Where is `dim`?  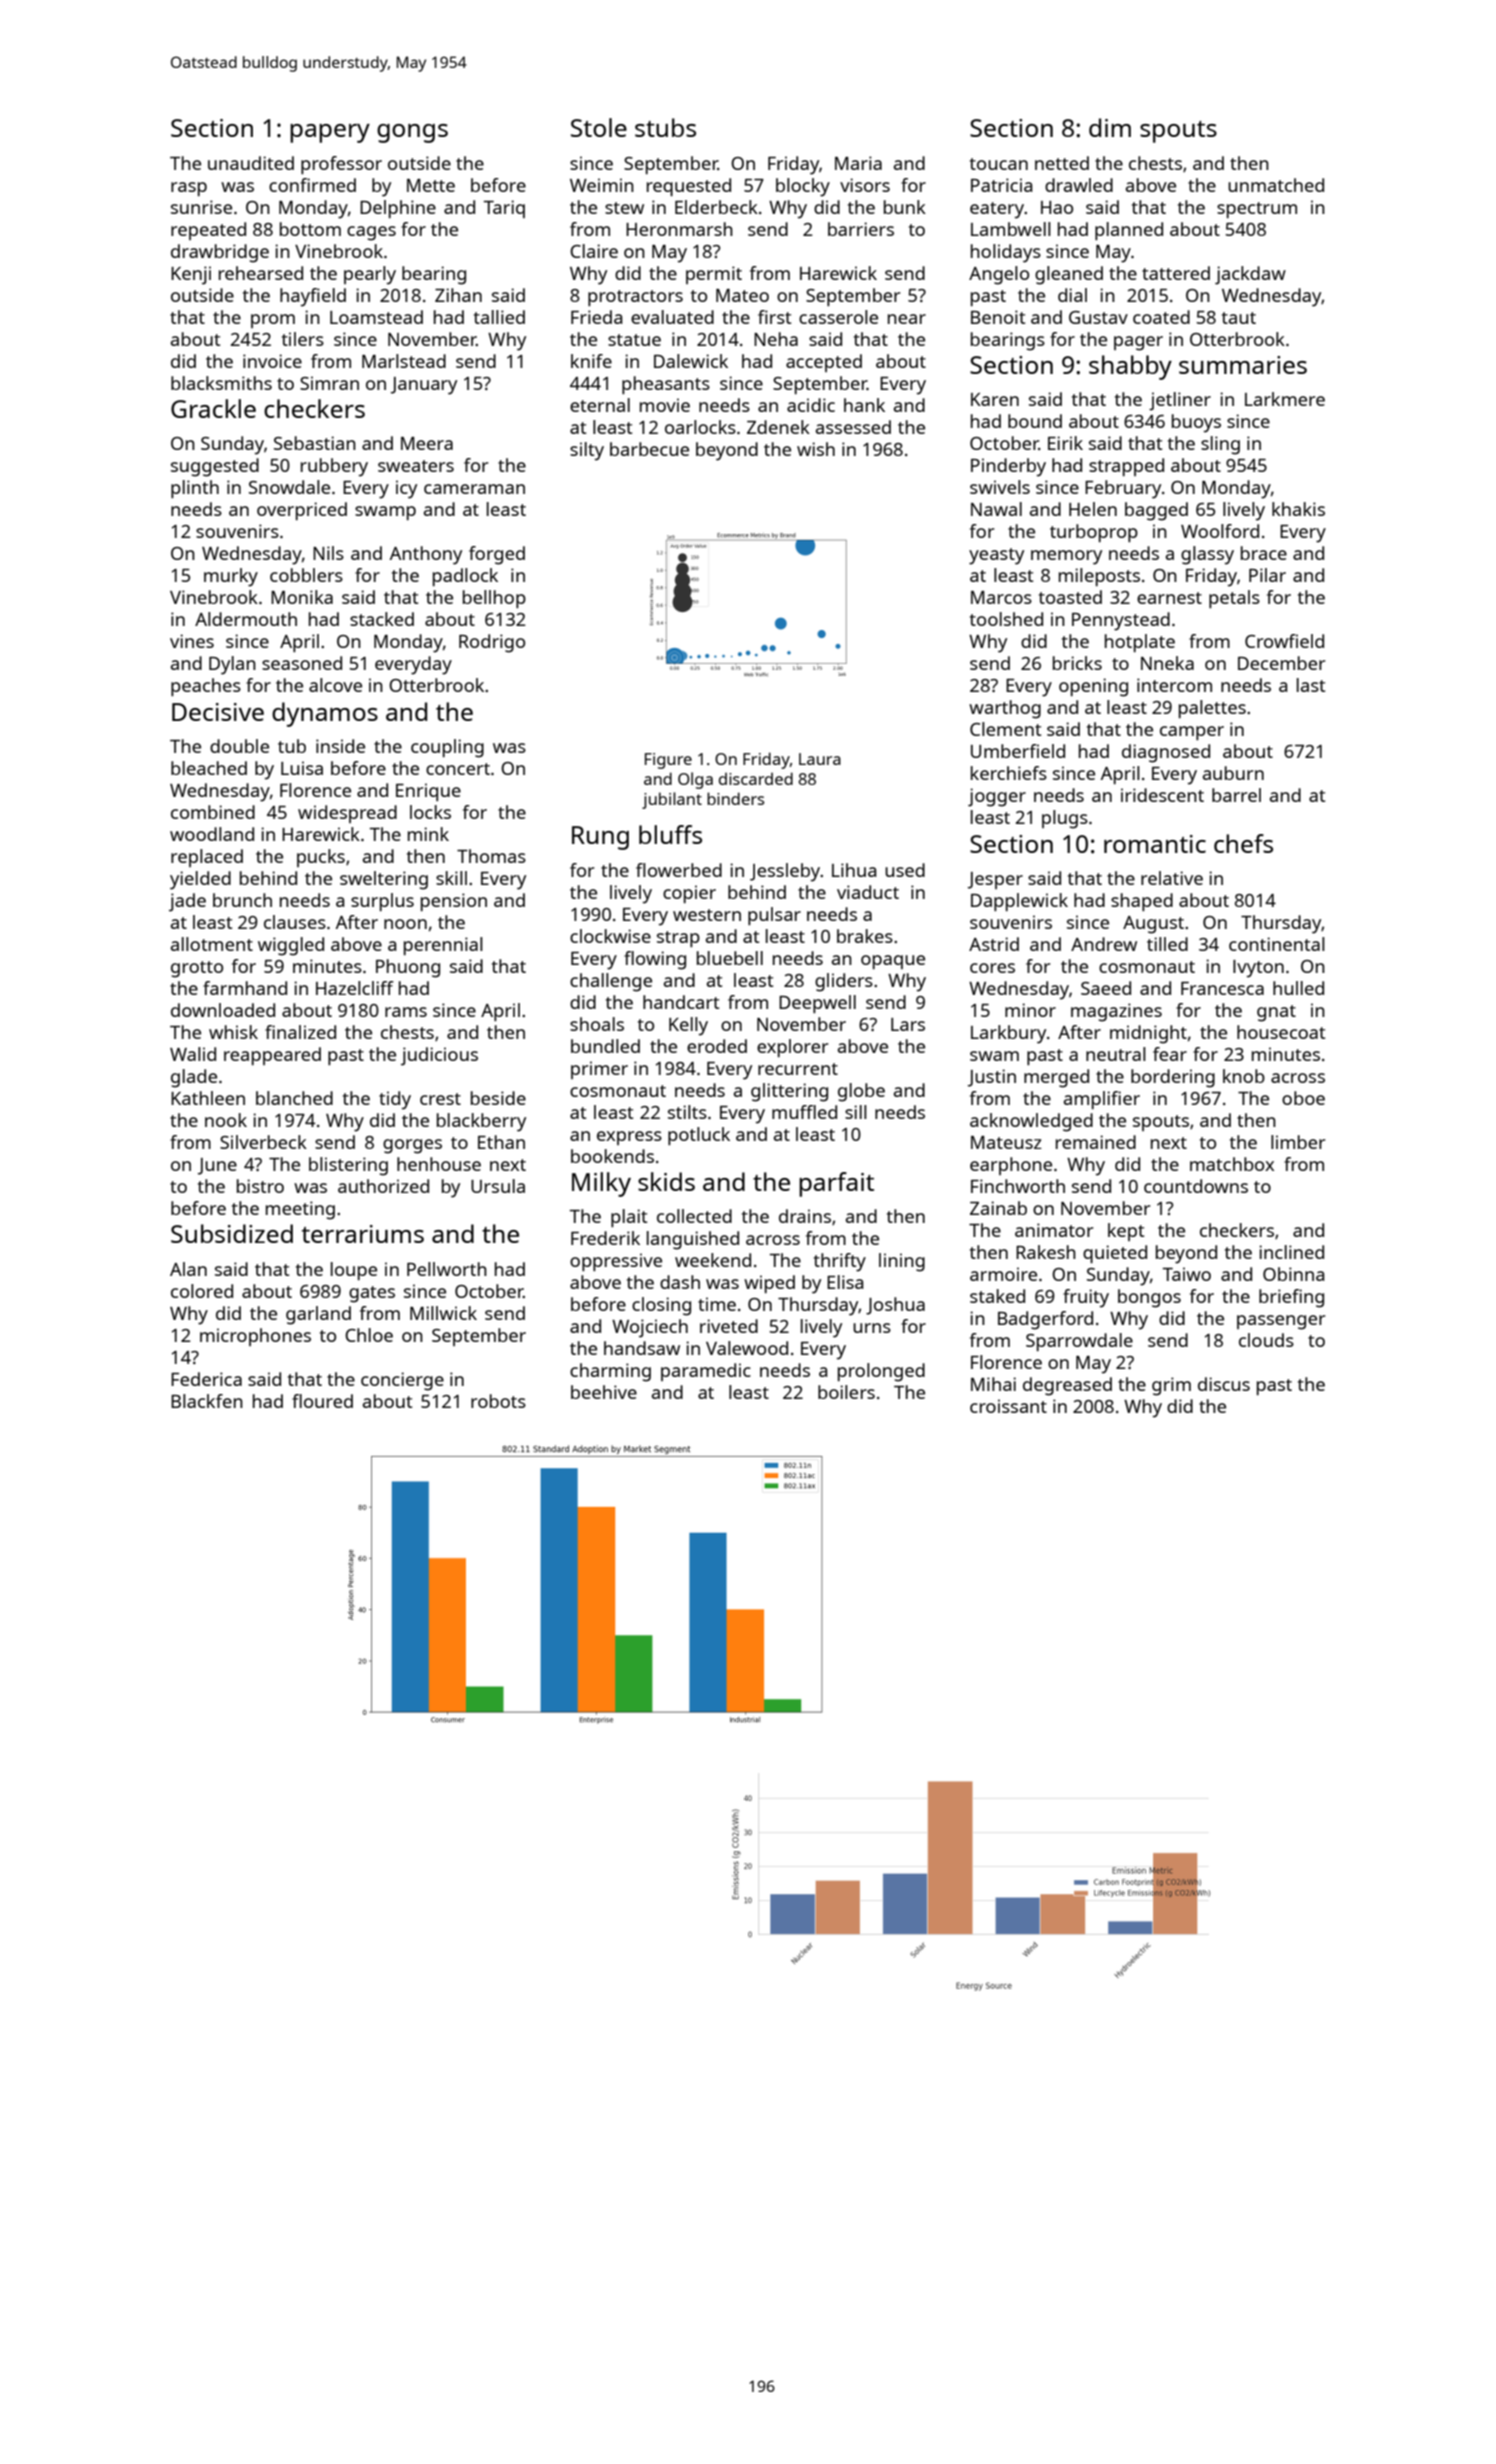
dim is located at coordinates (1110, 127).
